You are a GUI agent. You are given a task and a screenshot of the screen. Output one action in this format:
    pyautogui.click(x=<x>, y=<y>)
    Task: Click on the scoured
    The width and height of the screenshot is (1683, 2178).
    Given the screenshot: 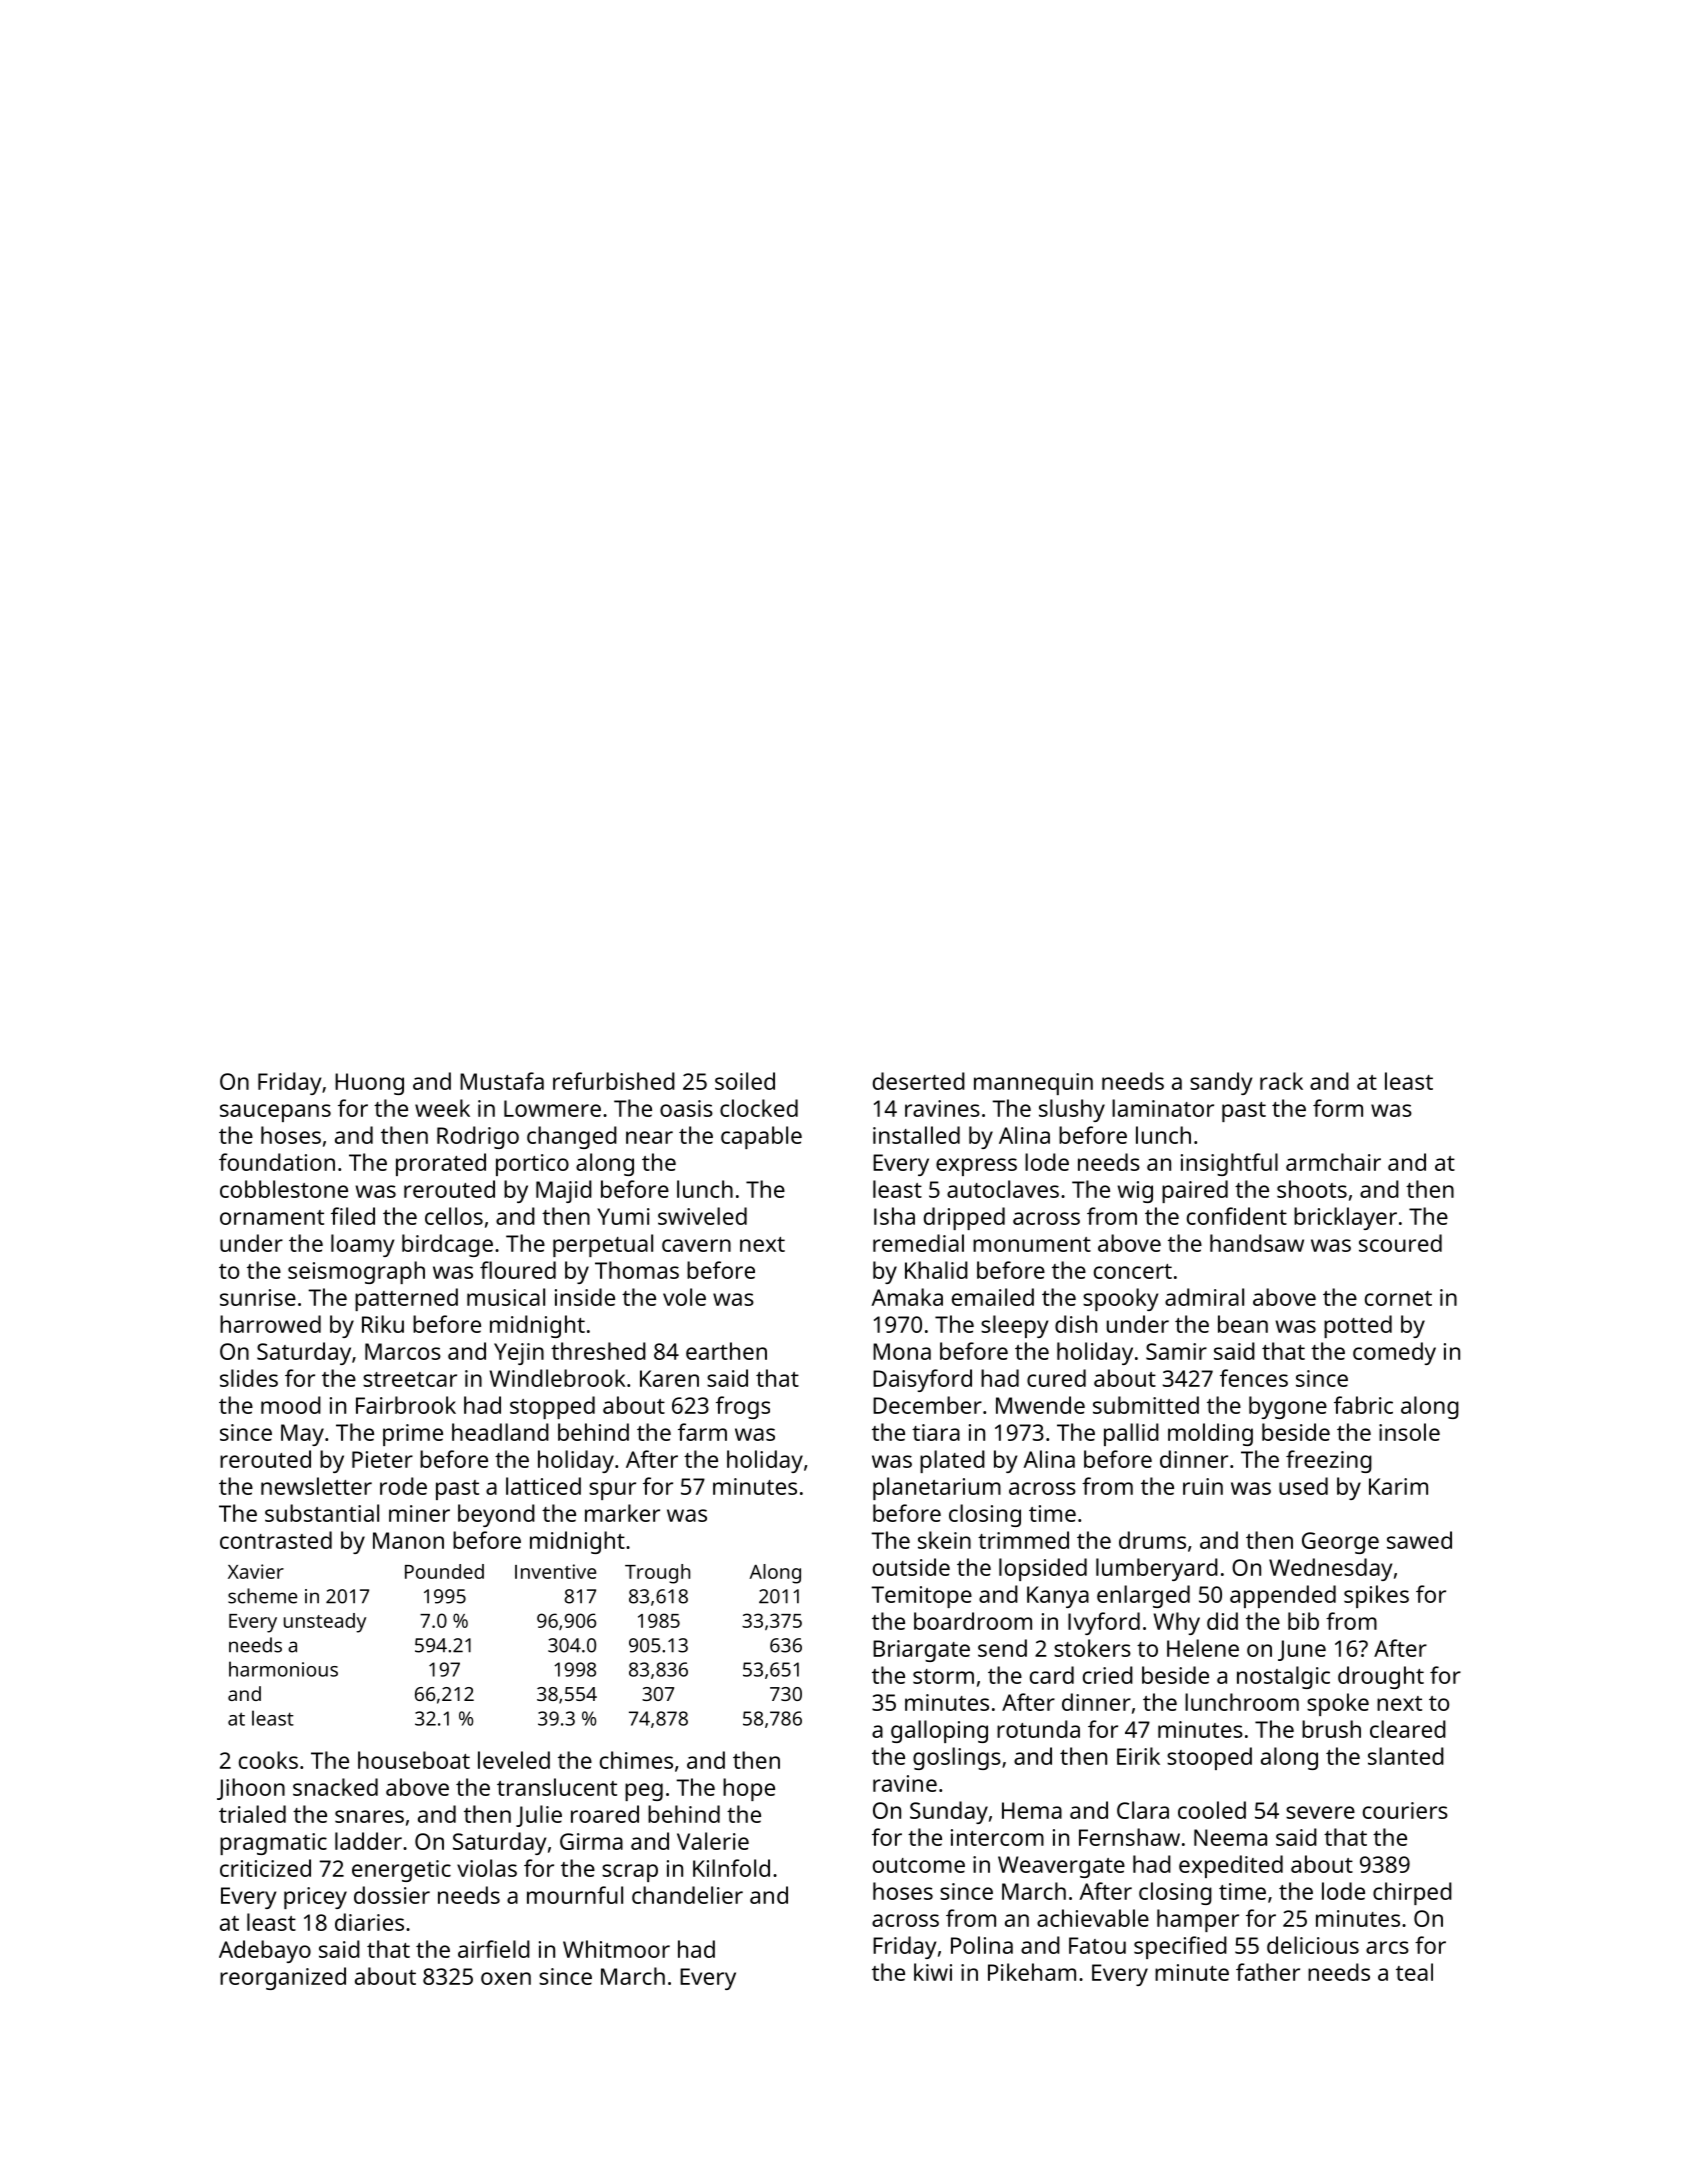 What is the action you would take?
    pyautogui.click(x=1400, y=1243)
